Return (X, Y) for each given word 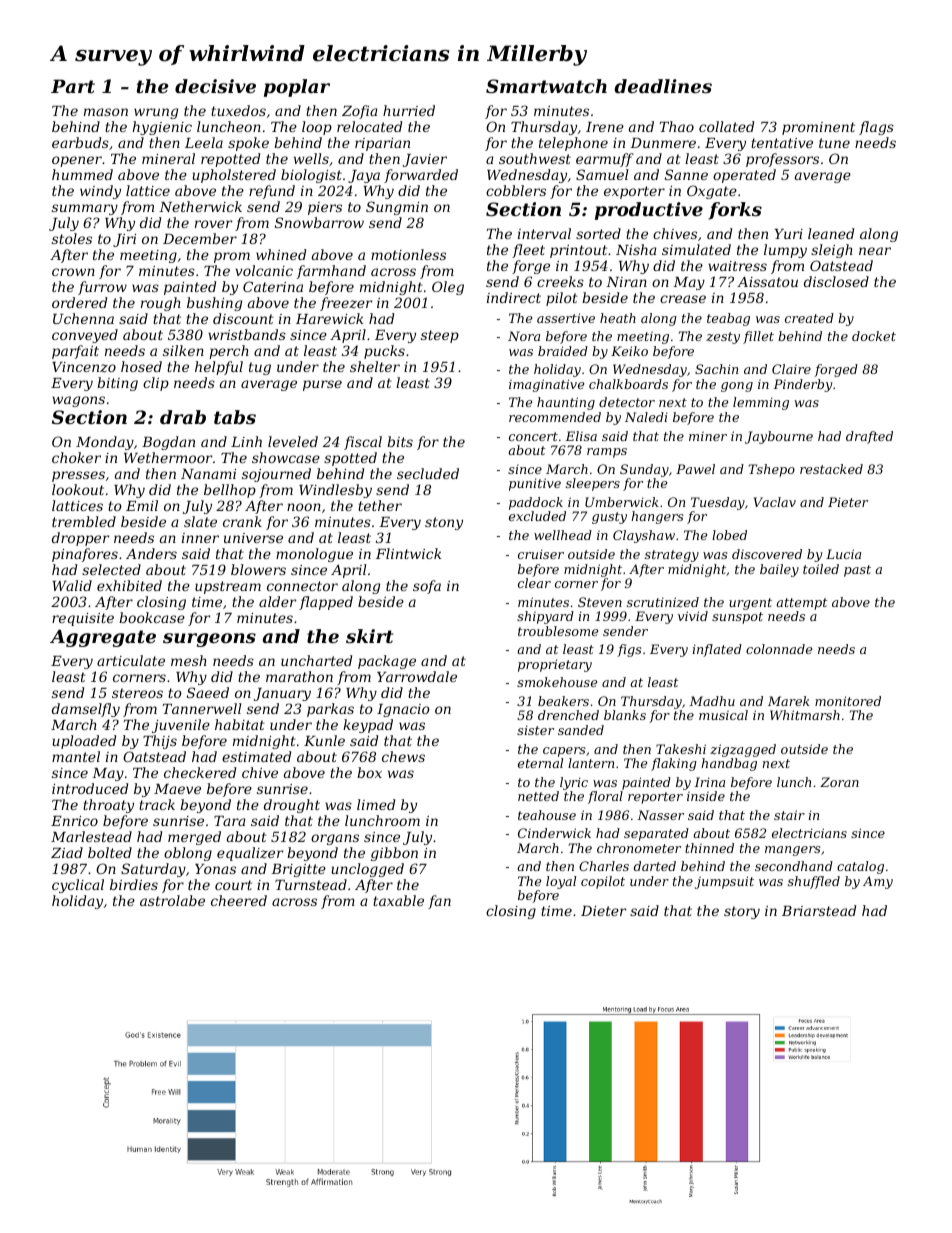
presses (78, 476)
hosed (141, 366)
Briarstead (819, 910)
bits (400, 441)
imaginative (546, 385)
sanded (581, 730)
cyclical (78, 886)
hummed (82, 174)
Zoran (839, 782)
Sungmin (397, 208)
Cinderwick (554, 833)
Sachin (716, 369)
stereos (137, 693)
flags (876, 128)
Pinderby (802, 385)
